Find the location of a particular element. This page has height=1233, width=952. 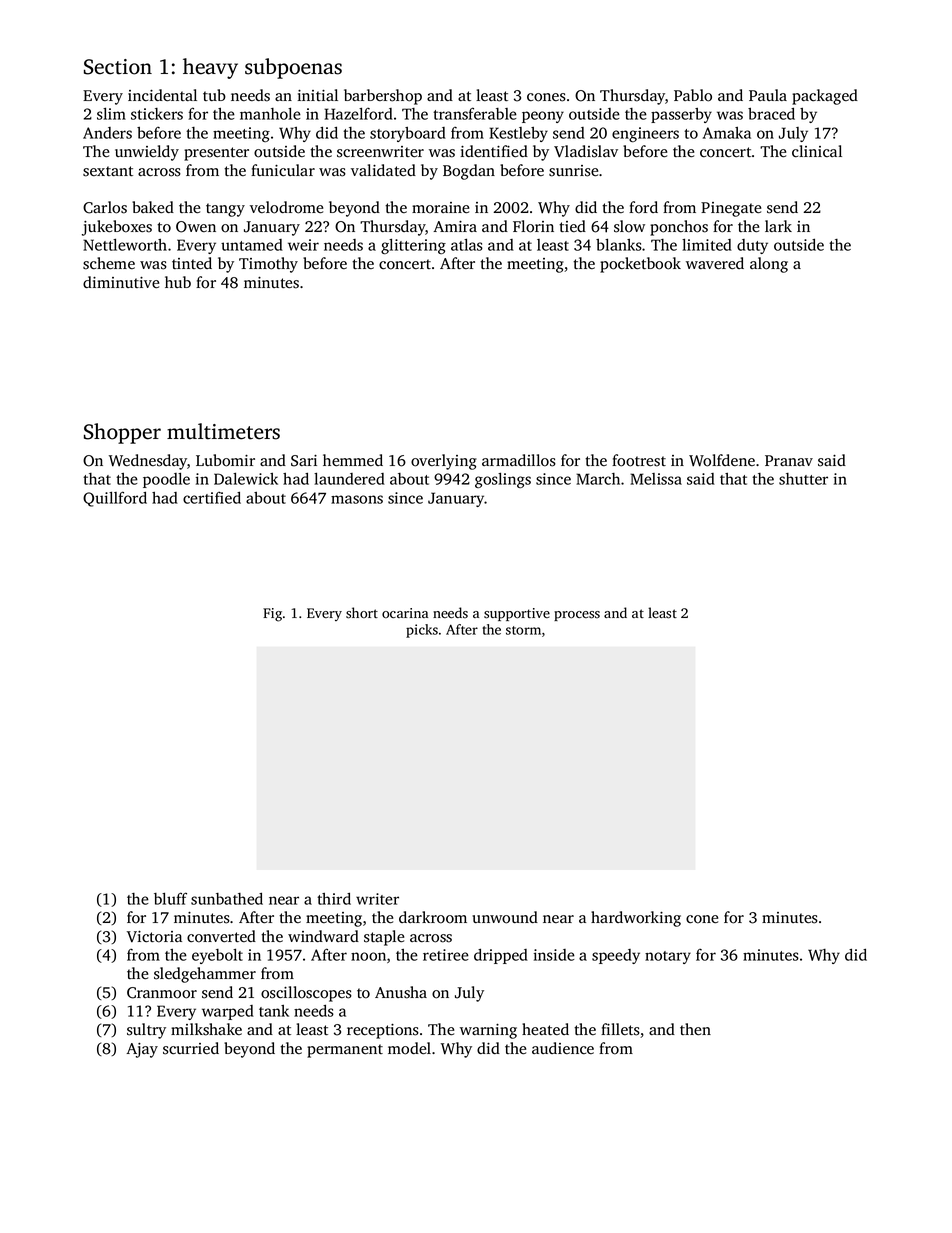

hardworking is located at coordinates (636, 919).
